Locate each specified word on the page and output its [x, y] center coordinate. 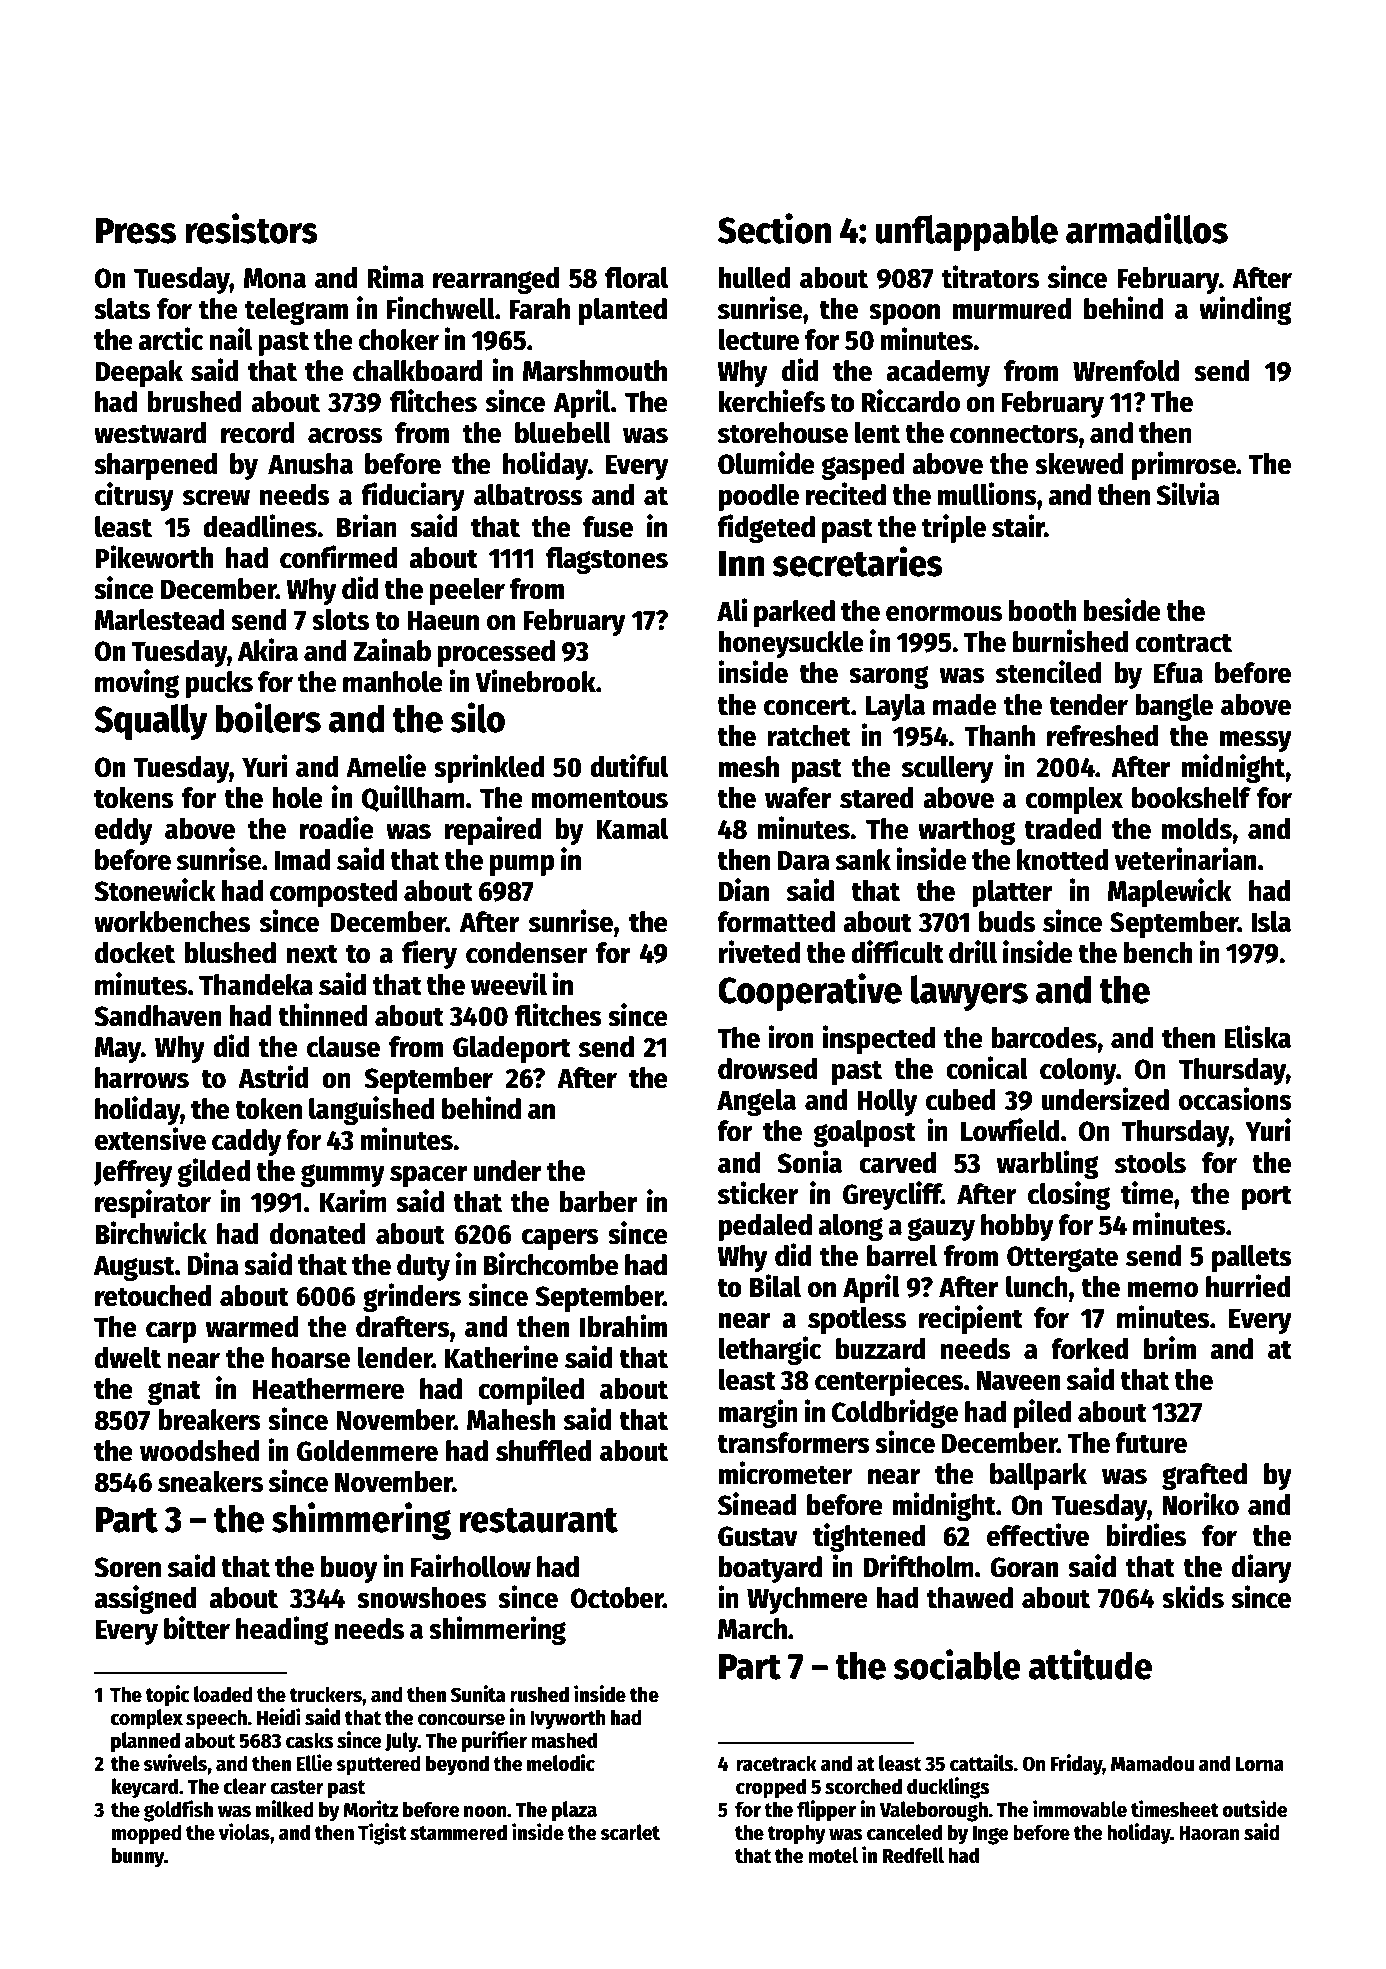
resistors [251, 228]
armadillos [1147, 228]
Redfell [913, 1855]
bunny [138, 1857]
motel [833, 1855]
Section [774, 228]
